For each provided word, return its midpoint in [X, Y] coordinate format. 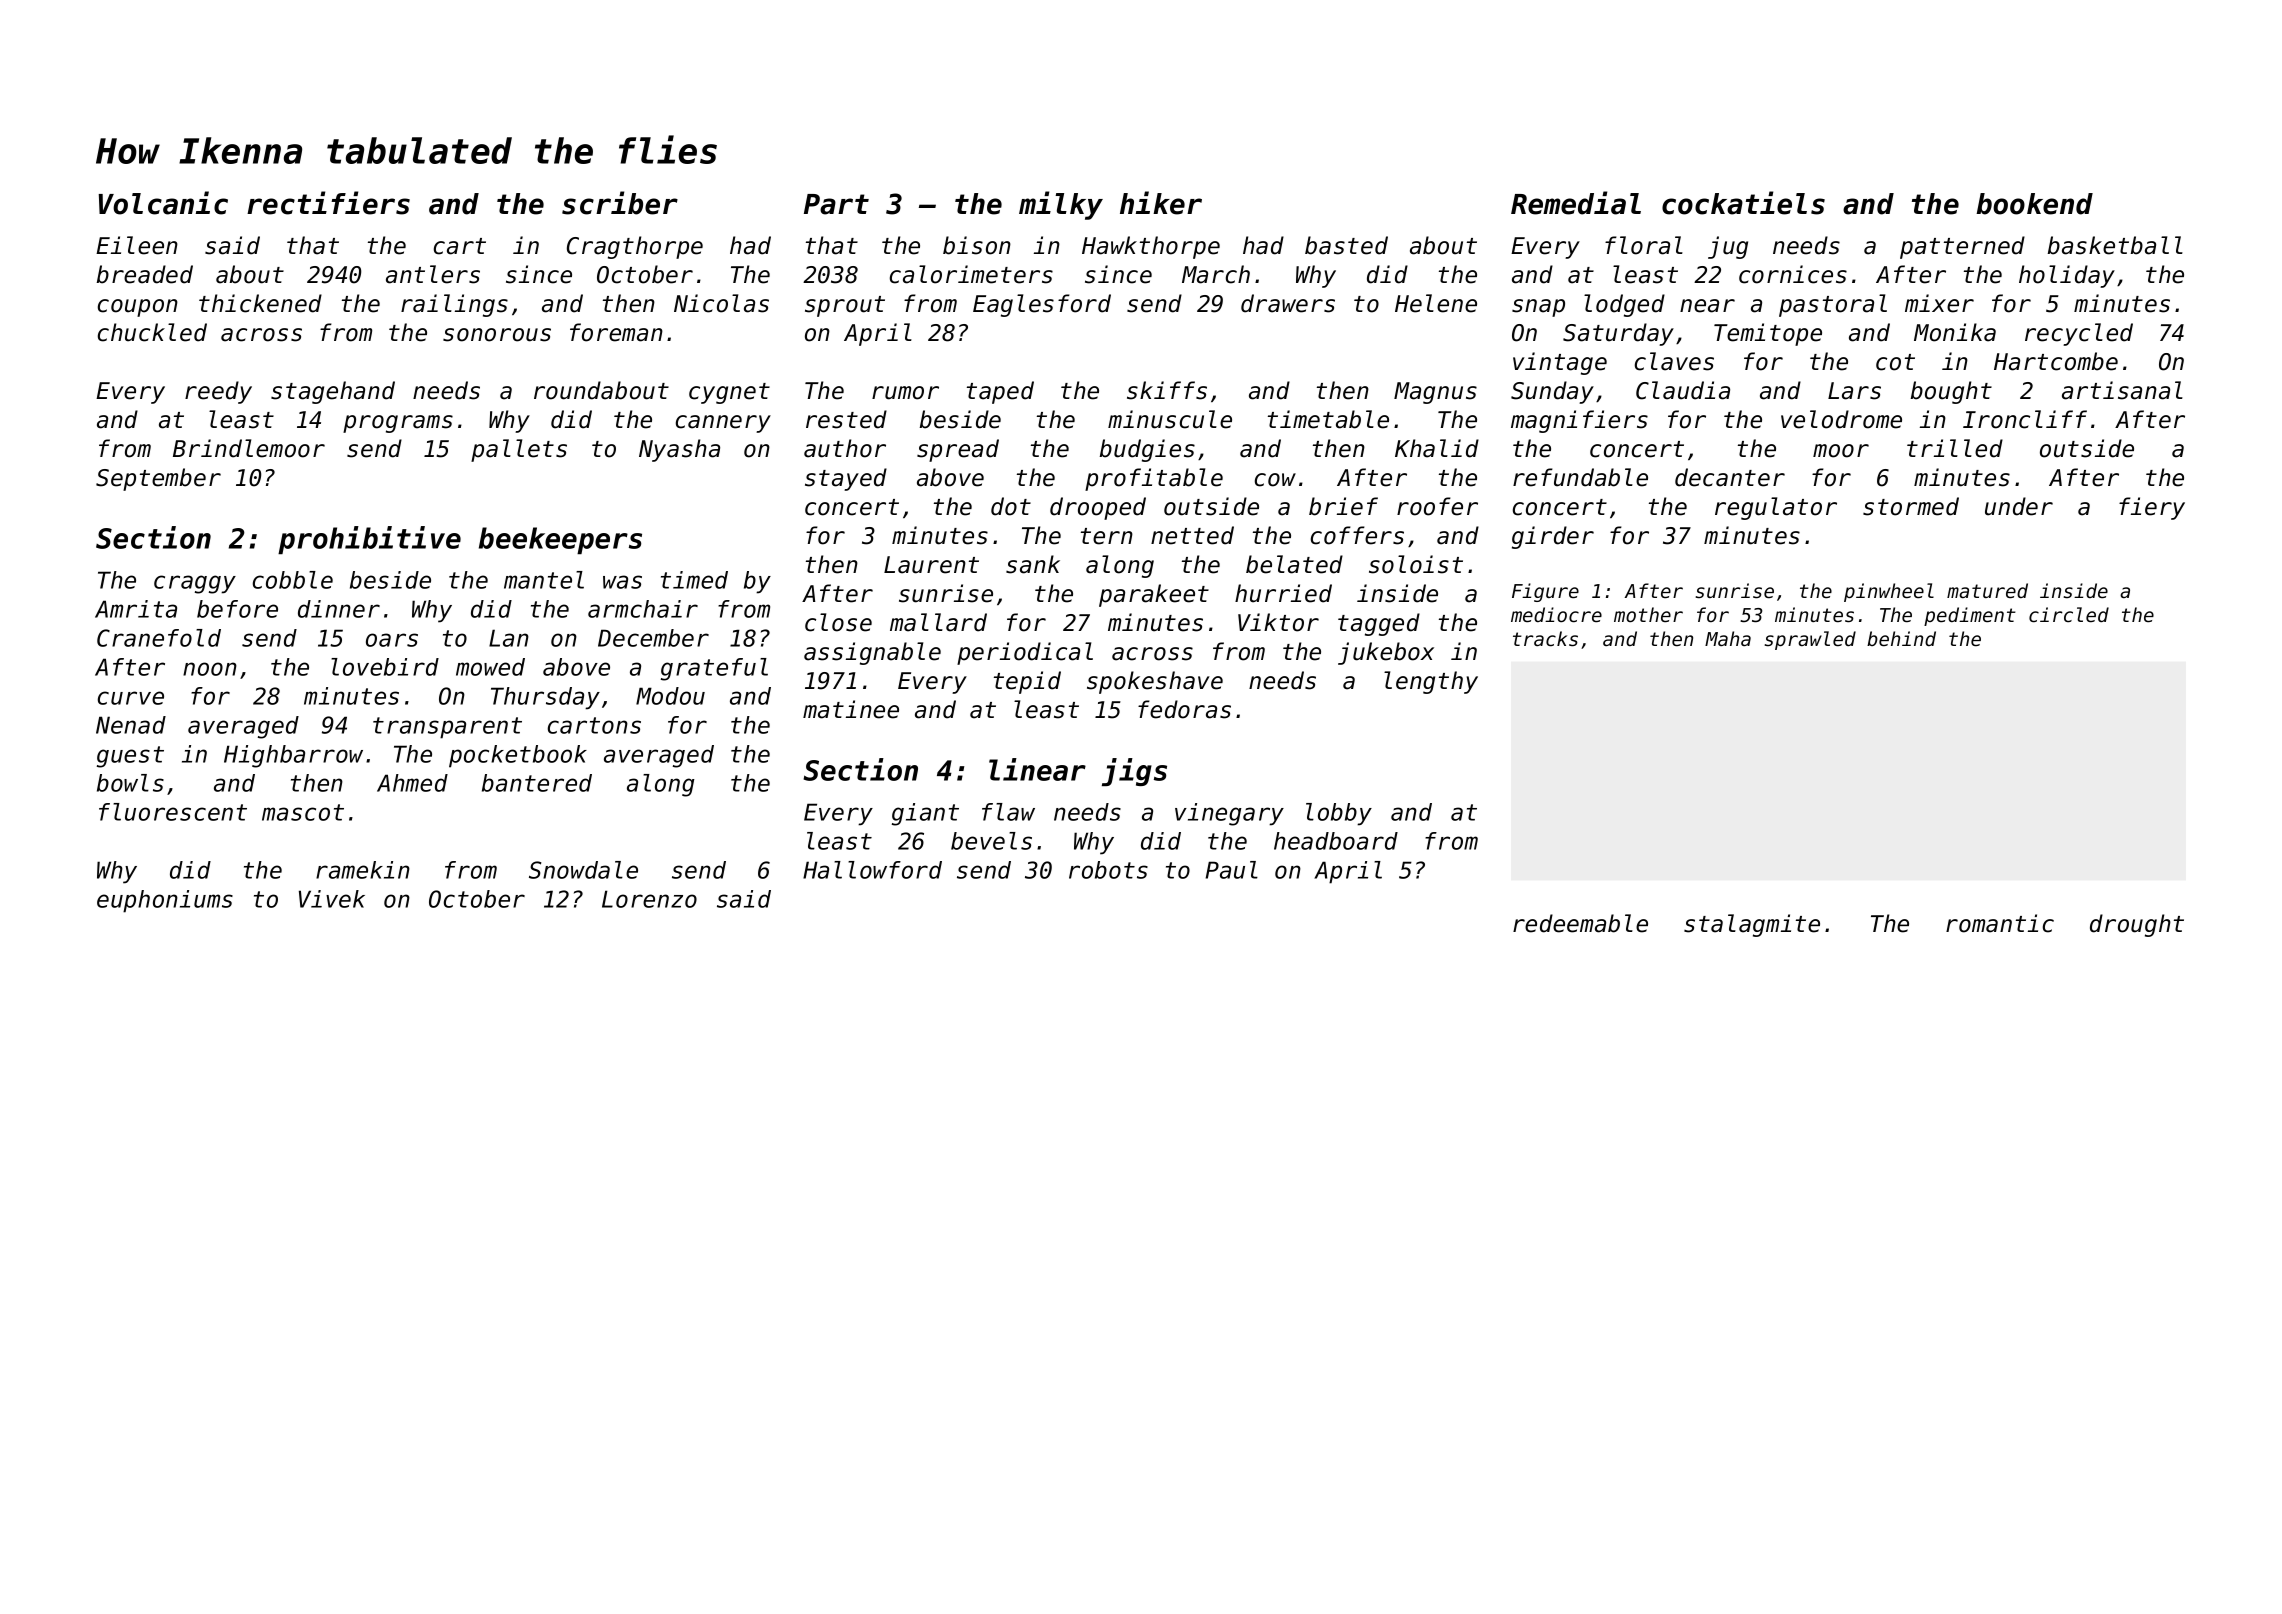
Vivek [332, 899]
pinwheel [1889, 592]
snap [1538, 308]
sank [1033, 564]
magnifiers [1579, 421]
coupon [138, 308]
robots [1108, 870]
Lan [509, 638]
